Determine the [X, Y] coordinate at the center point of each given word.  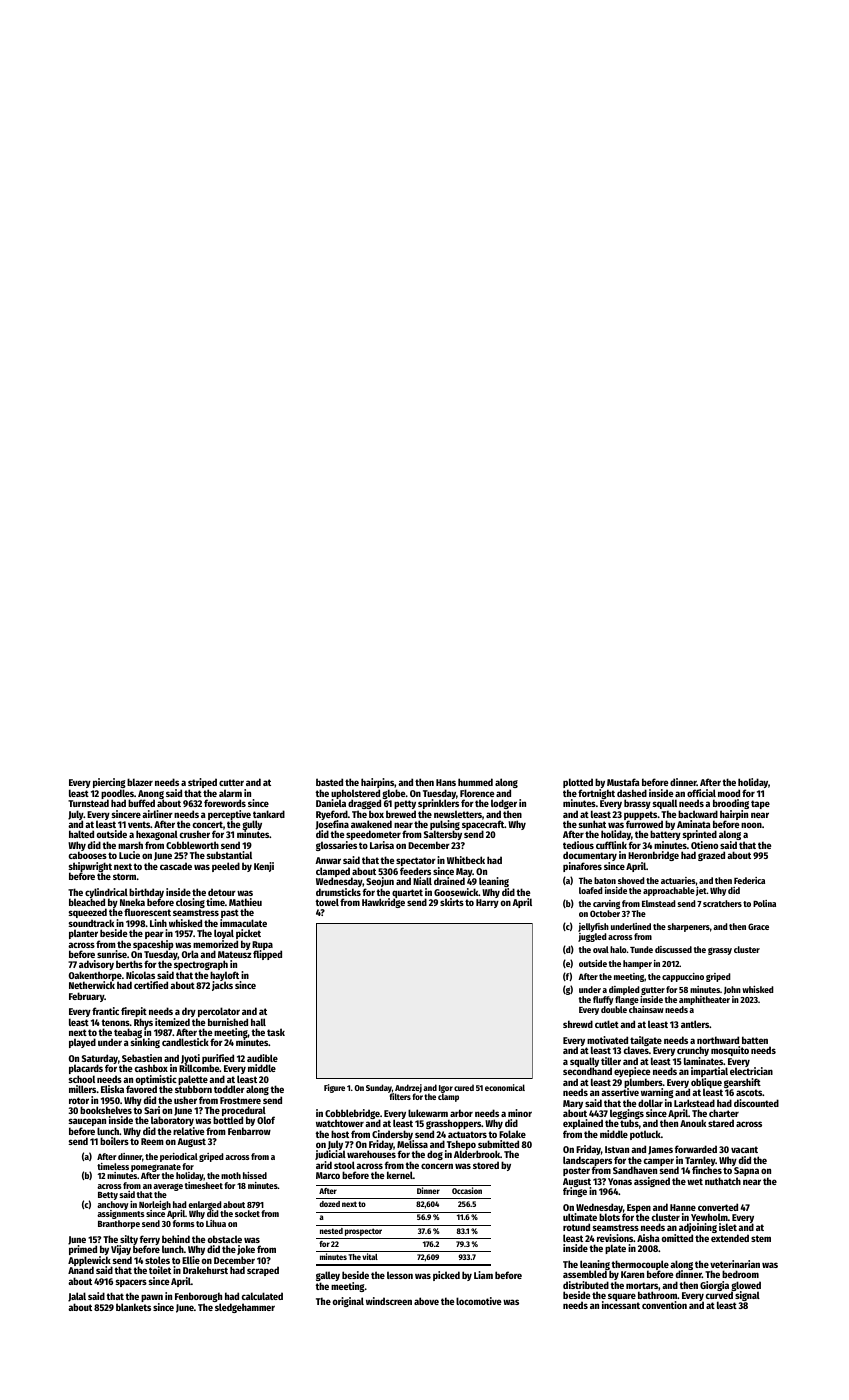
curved [719, 1295]
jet [701, 891]
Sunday [379, 1088]
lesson [400, 1275]
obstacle [225, 1239]
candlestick [185, 1042]
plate [615, 1249]
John [732, 990]
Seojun [380, 882]
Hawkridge [383, 903]
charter [724, 1113]
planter [83, 934]
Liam [483, 1275]
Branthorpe [119, 1224]
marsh [130, 845]
